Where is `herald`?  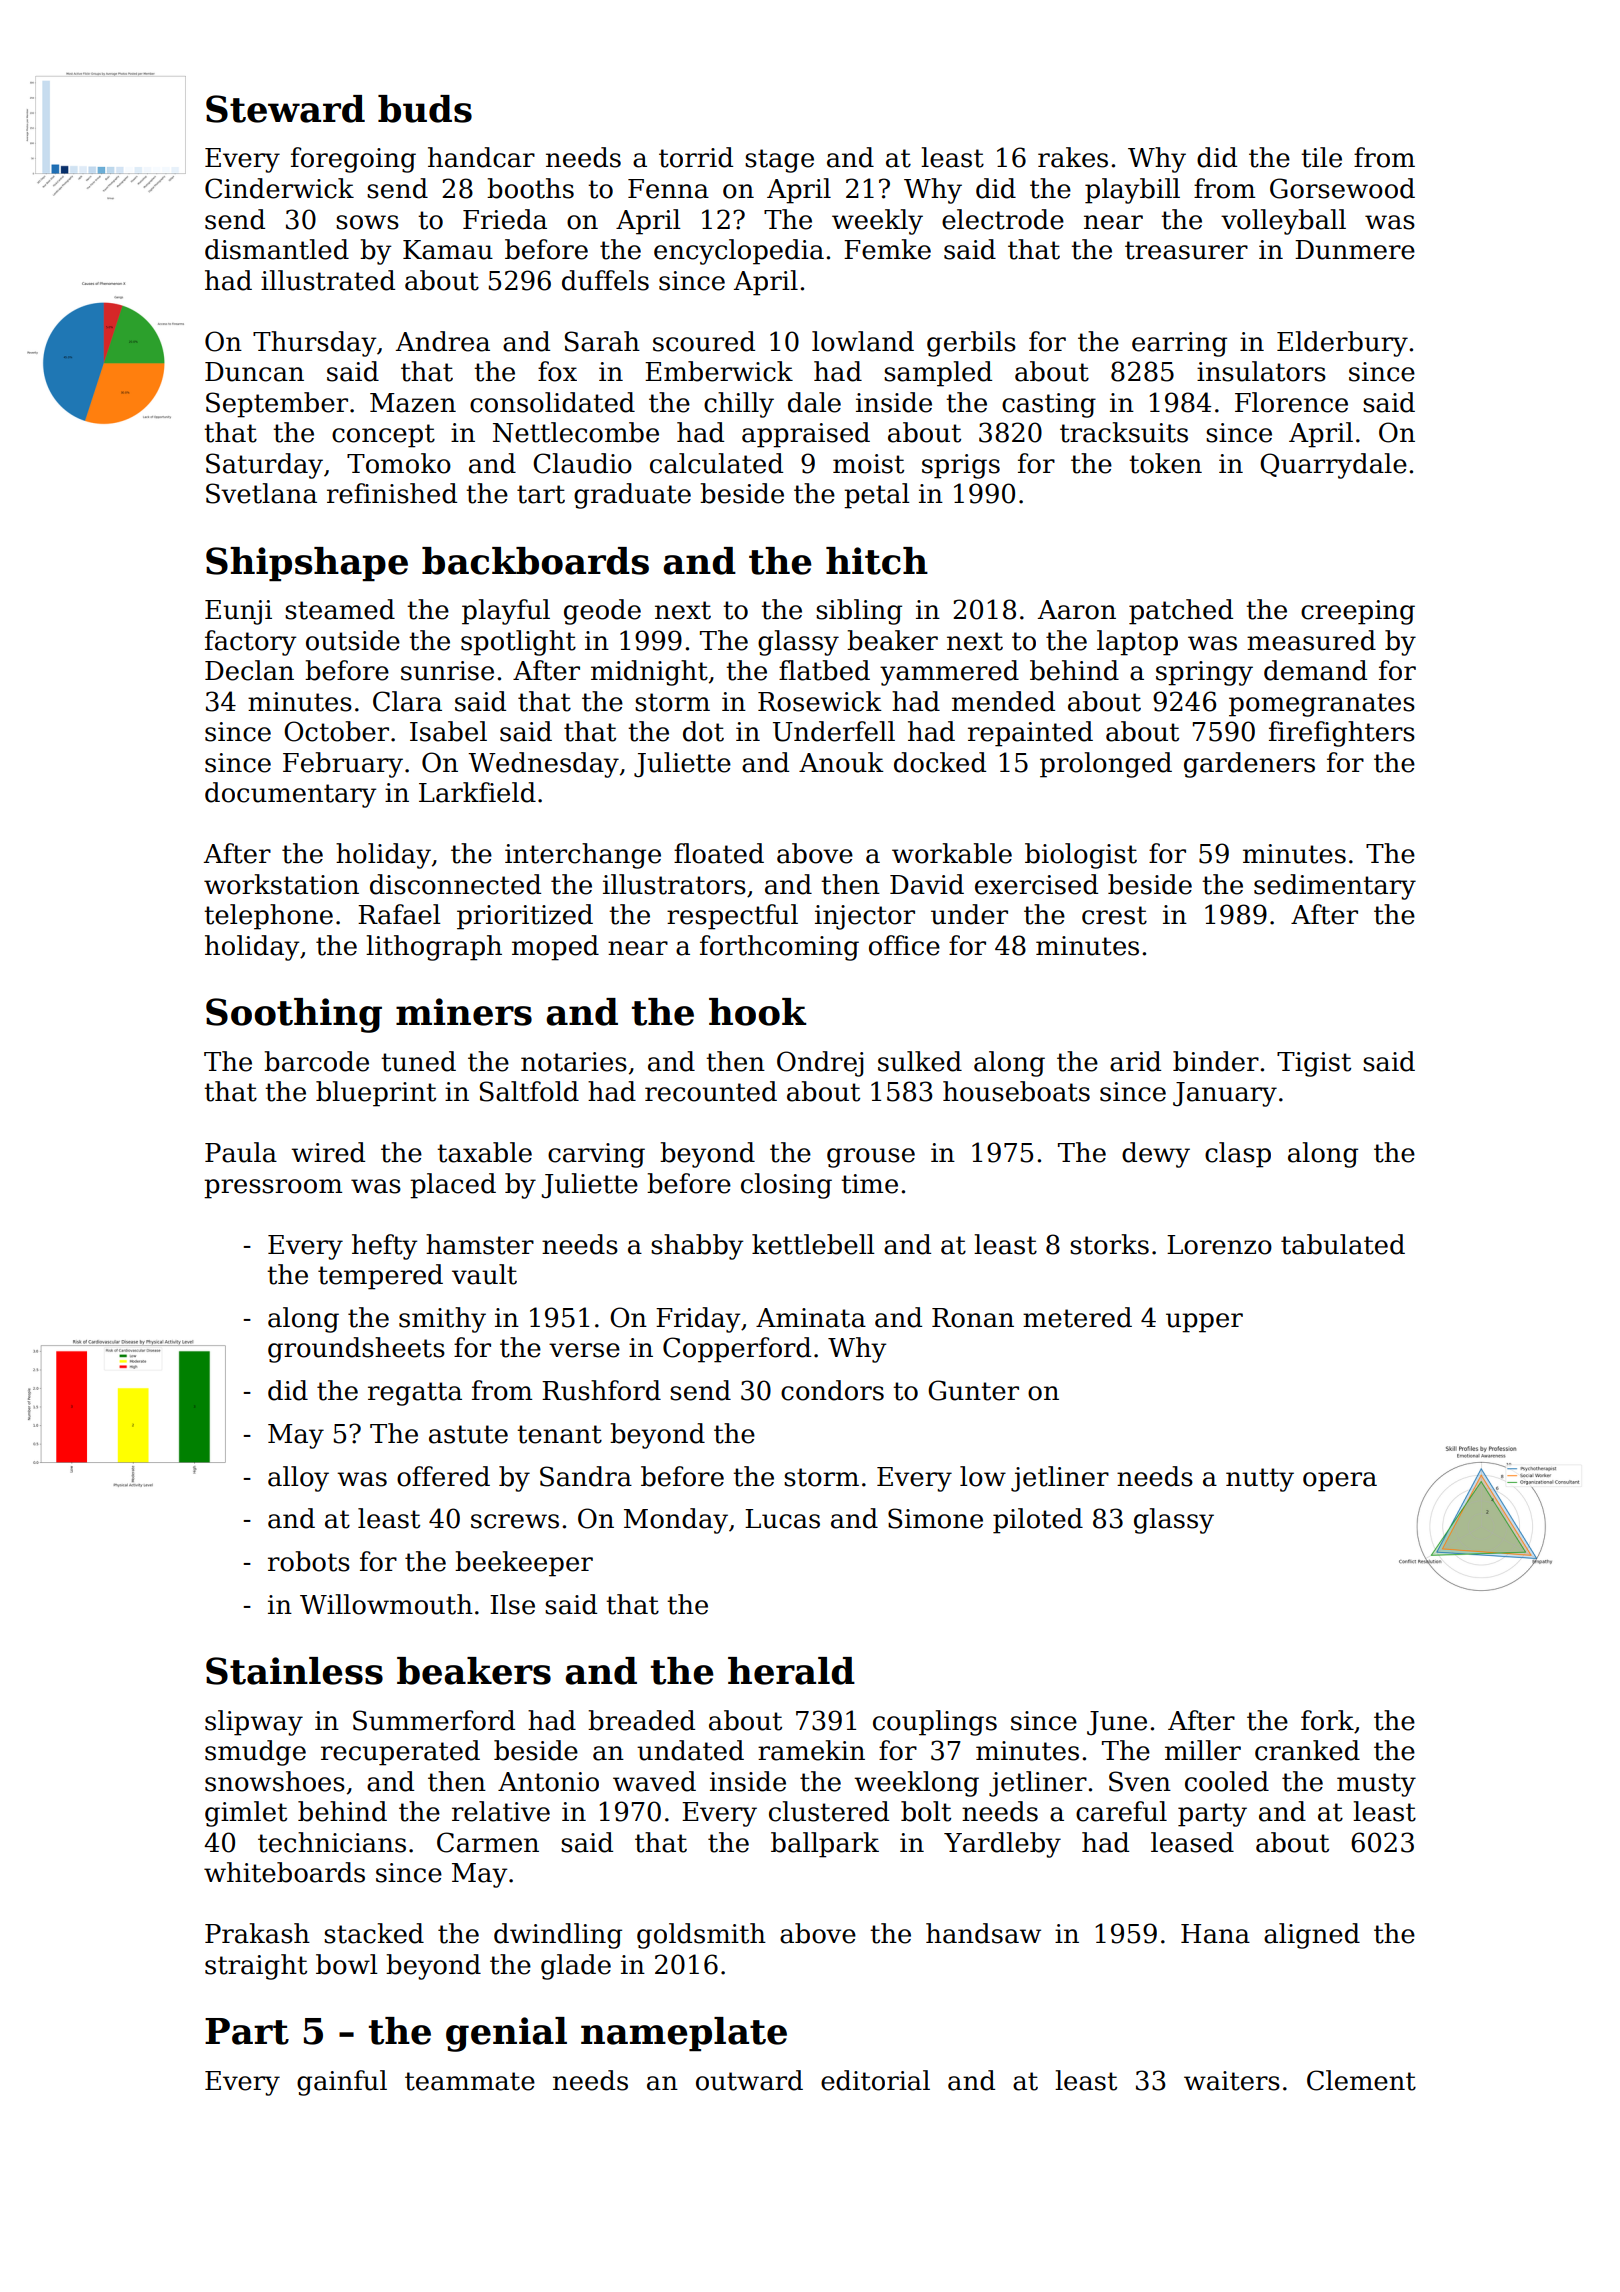
herald is located at coordinates (791, 1671).
